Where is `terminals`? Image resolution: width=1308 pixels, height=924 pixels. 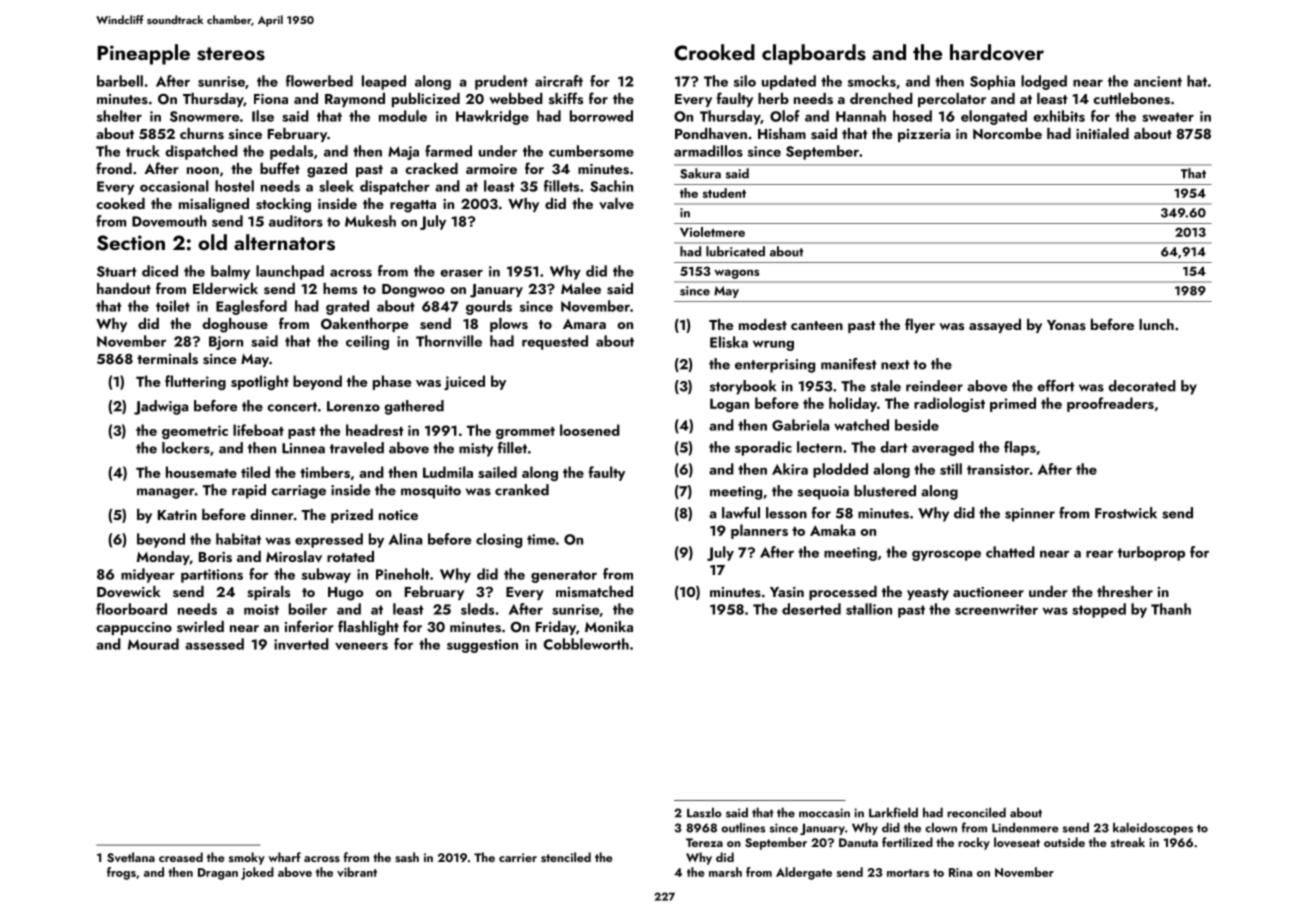
terminals is located at coordinates (167, 359).
